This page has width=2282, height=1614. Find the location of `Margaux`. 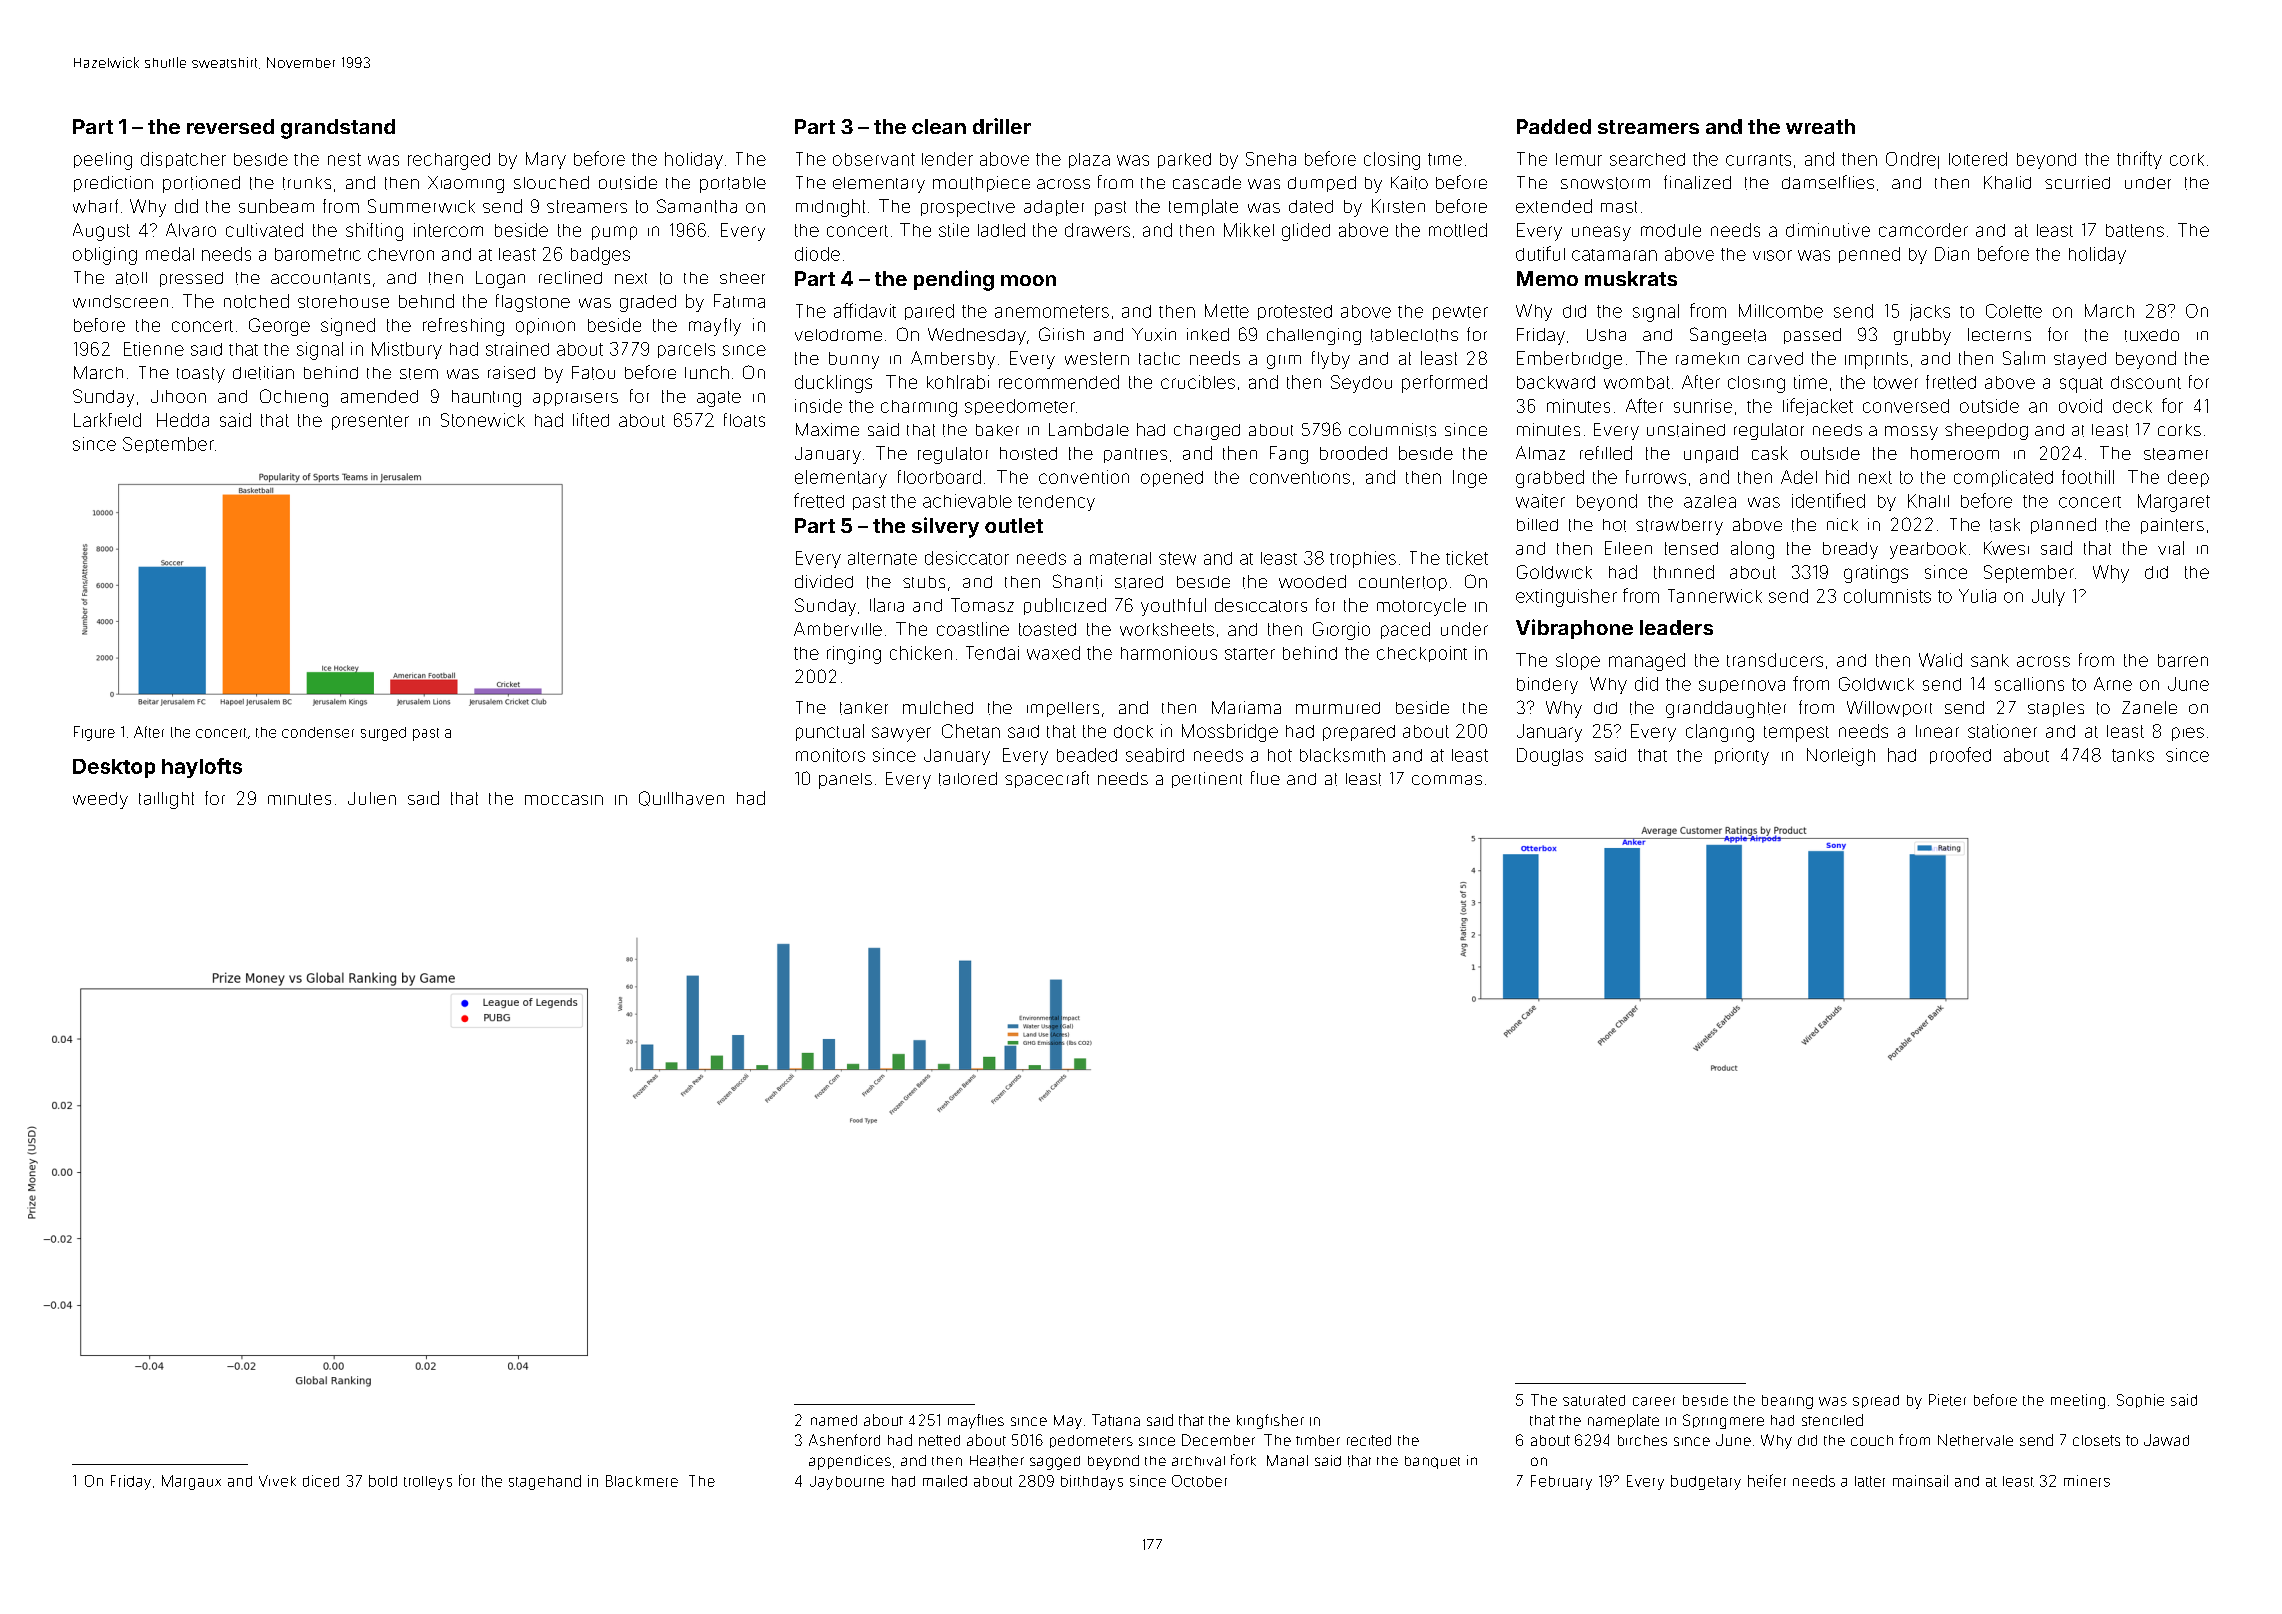

Margaux is located at coordinates (191, 1482).
